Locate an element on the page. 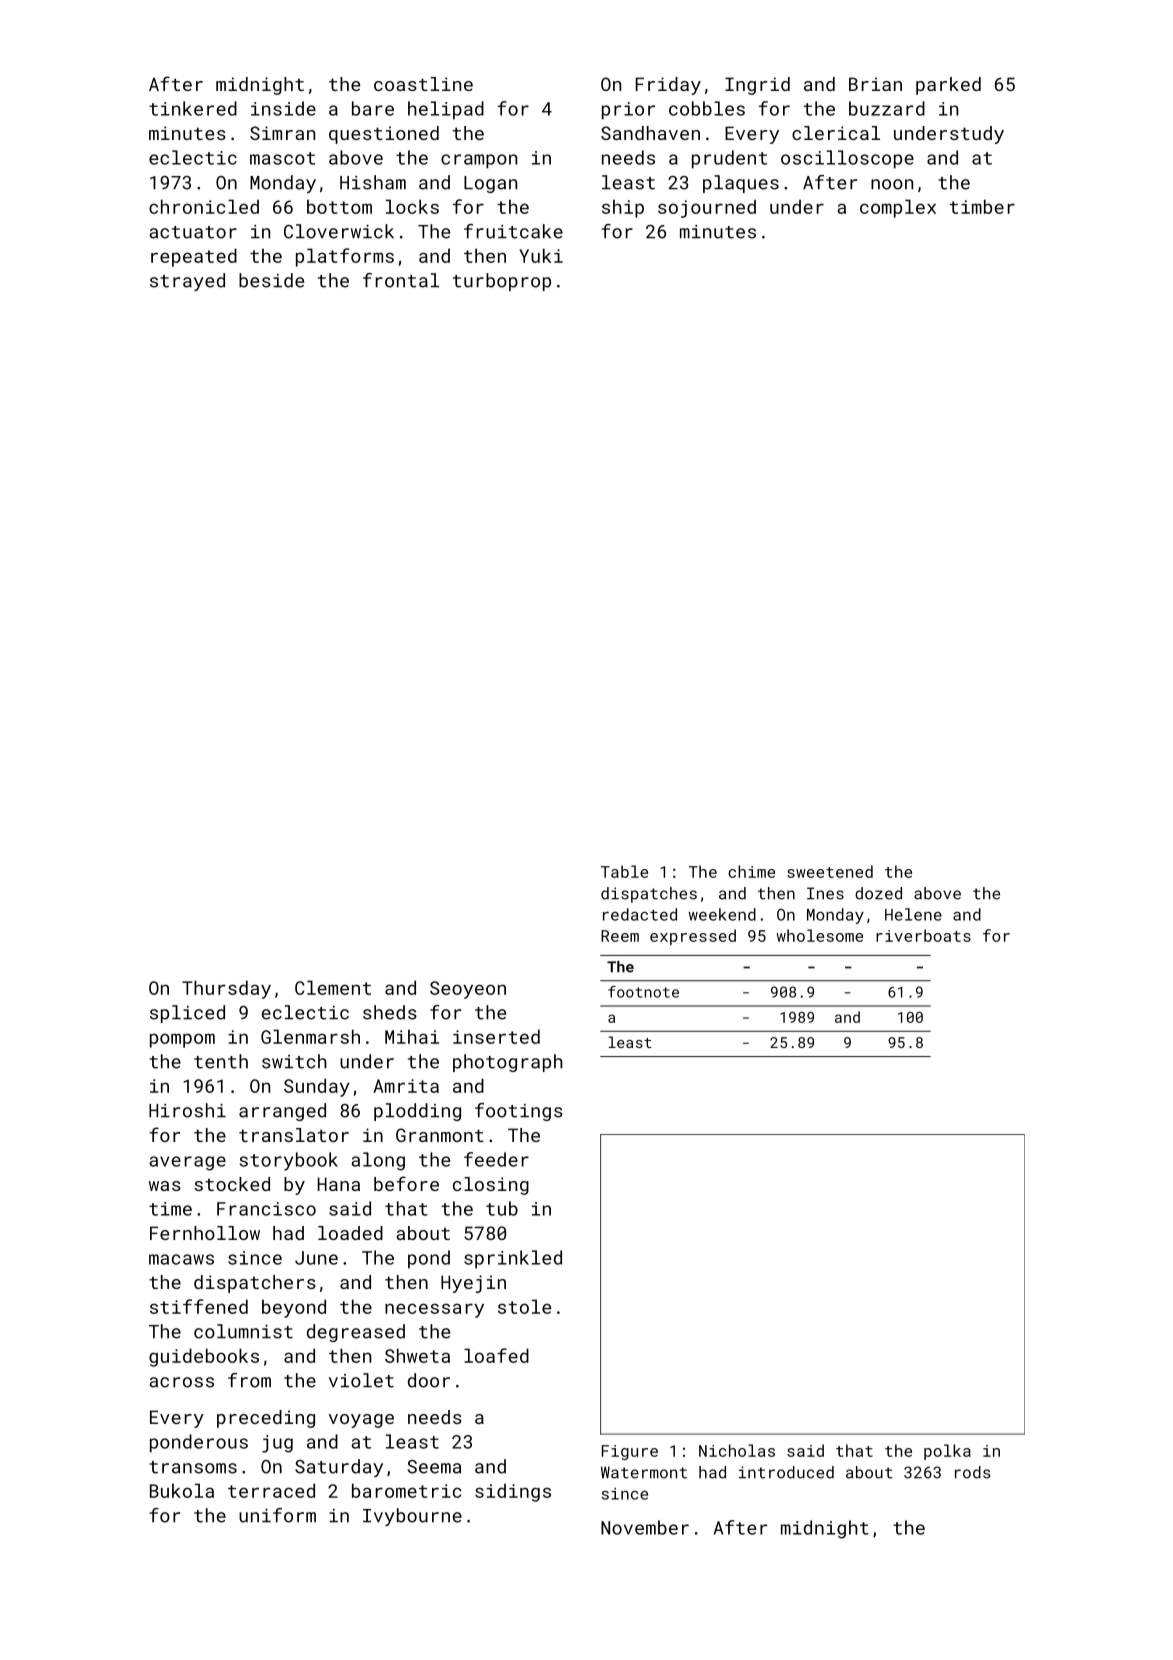 The height and width of the image is (1660, 1173). complex is located at coordinates (898, 208).
